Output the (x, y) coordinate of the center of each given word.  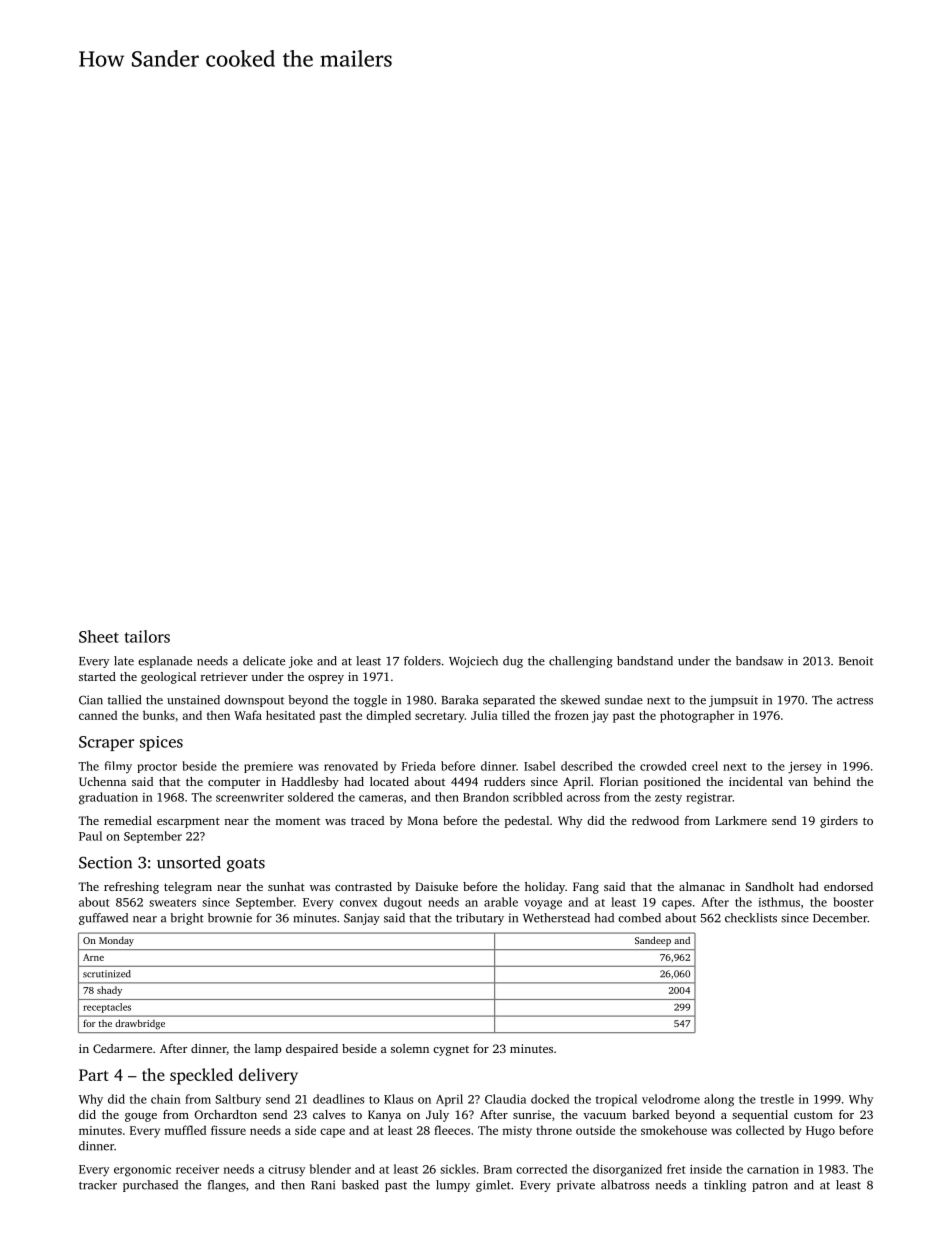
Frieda (419, 766)
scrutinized (107, 974)
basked (360, 1185)
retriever (224, 676)
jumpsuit (733, 701)
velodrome (671, 1099)
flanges (227, 1186)
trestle (777, 1099)
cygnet (451, 1051)
